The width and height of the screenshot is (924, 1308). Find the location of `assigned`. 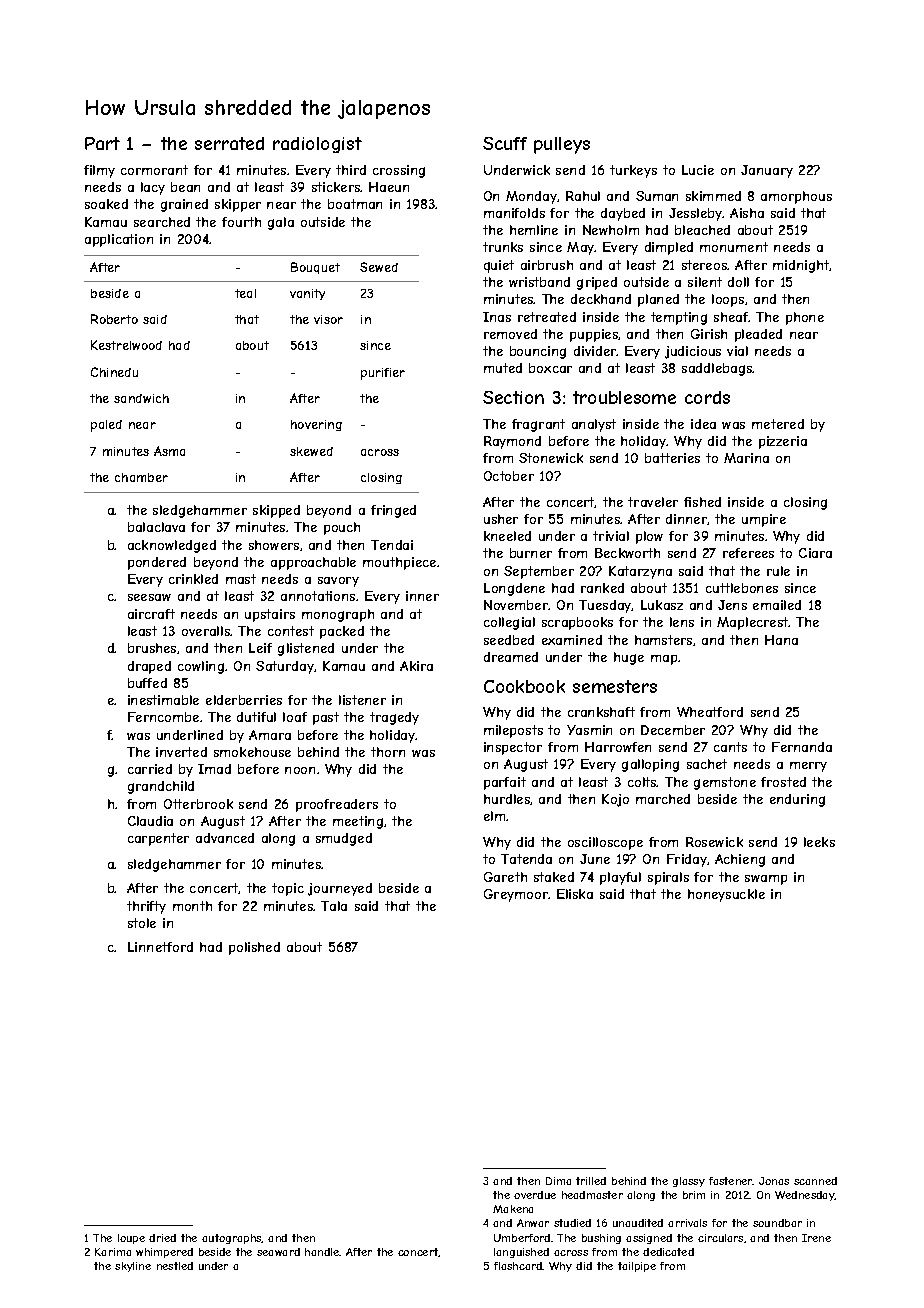

assigned is located at coordinates (649, 1239).
